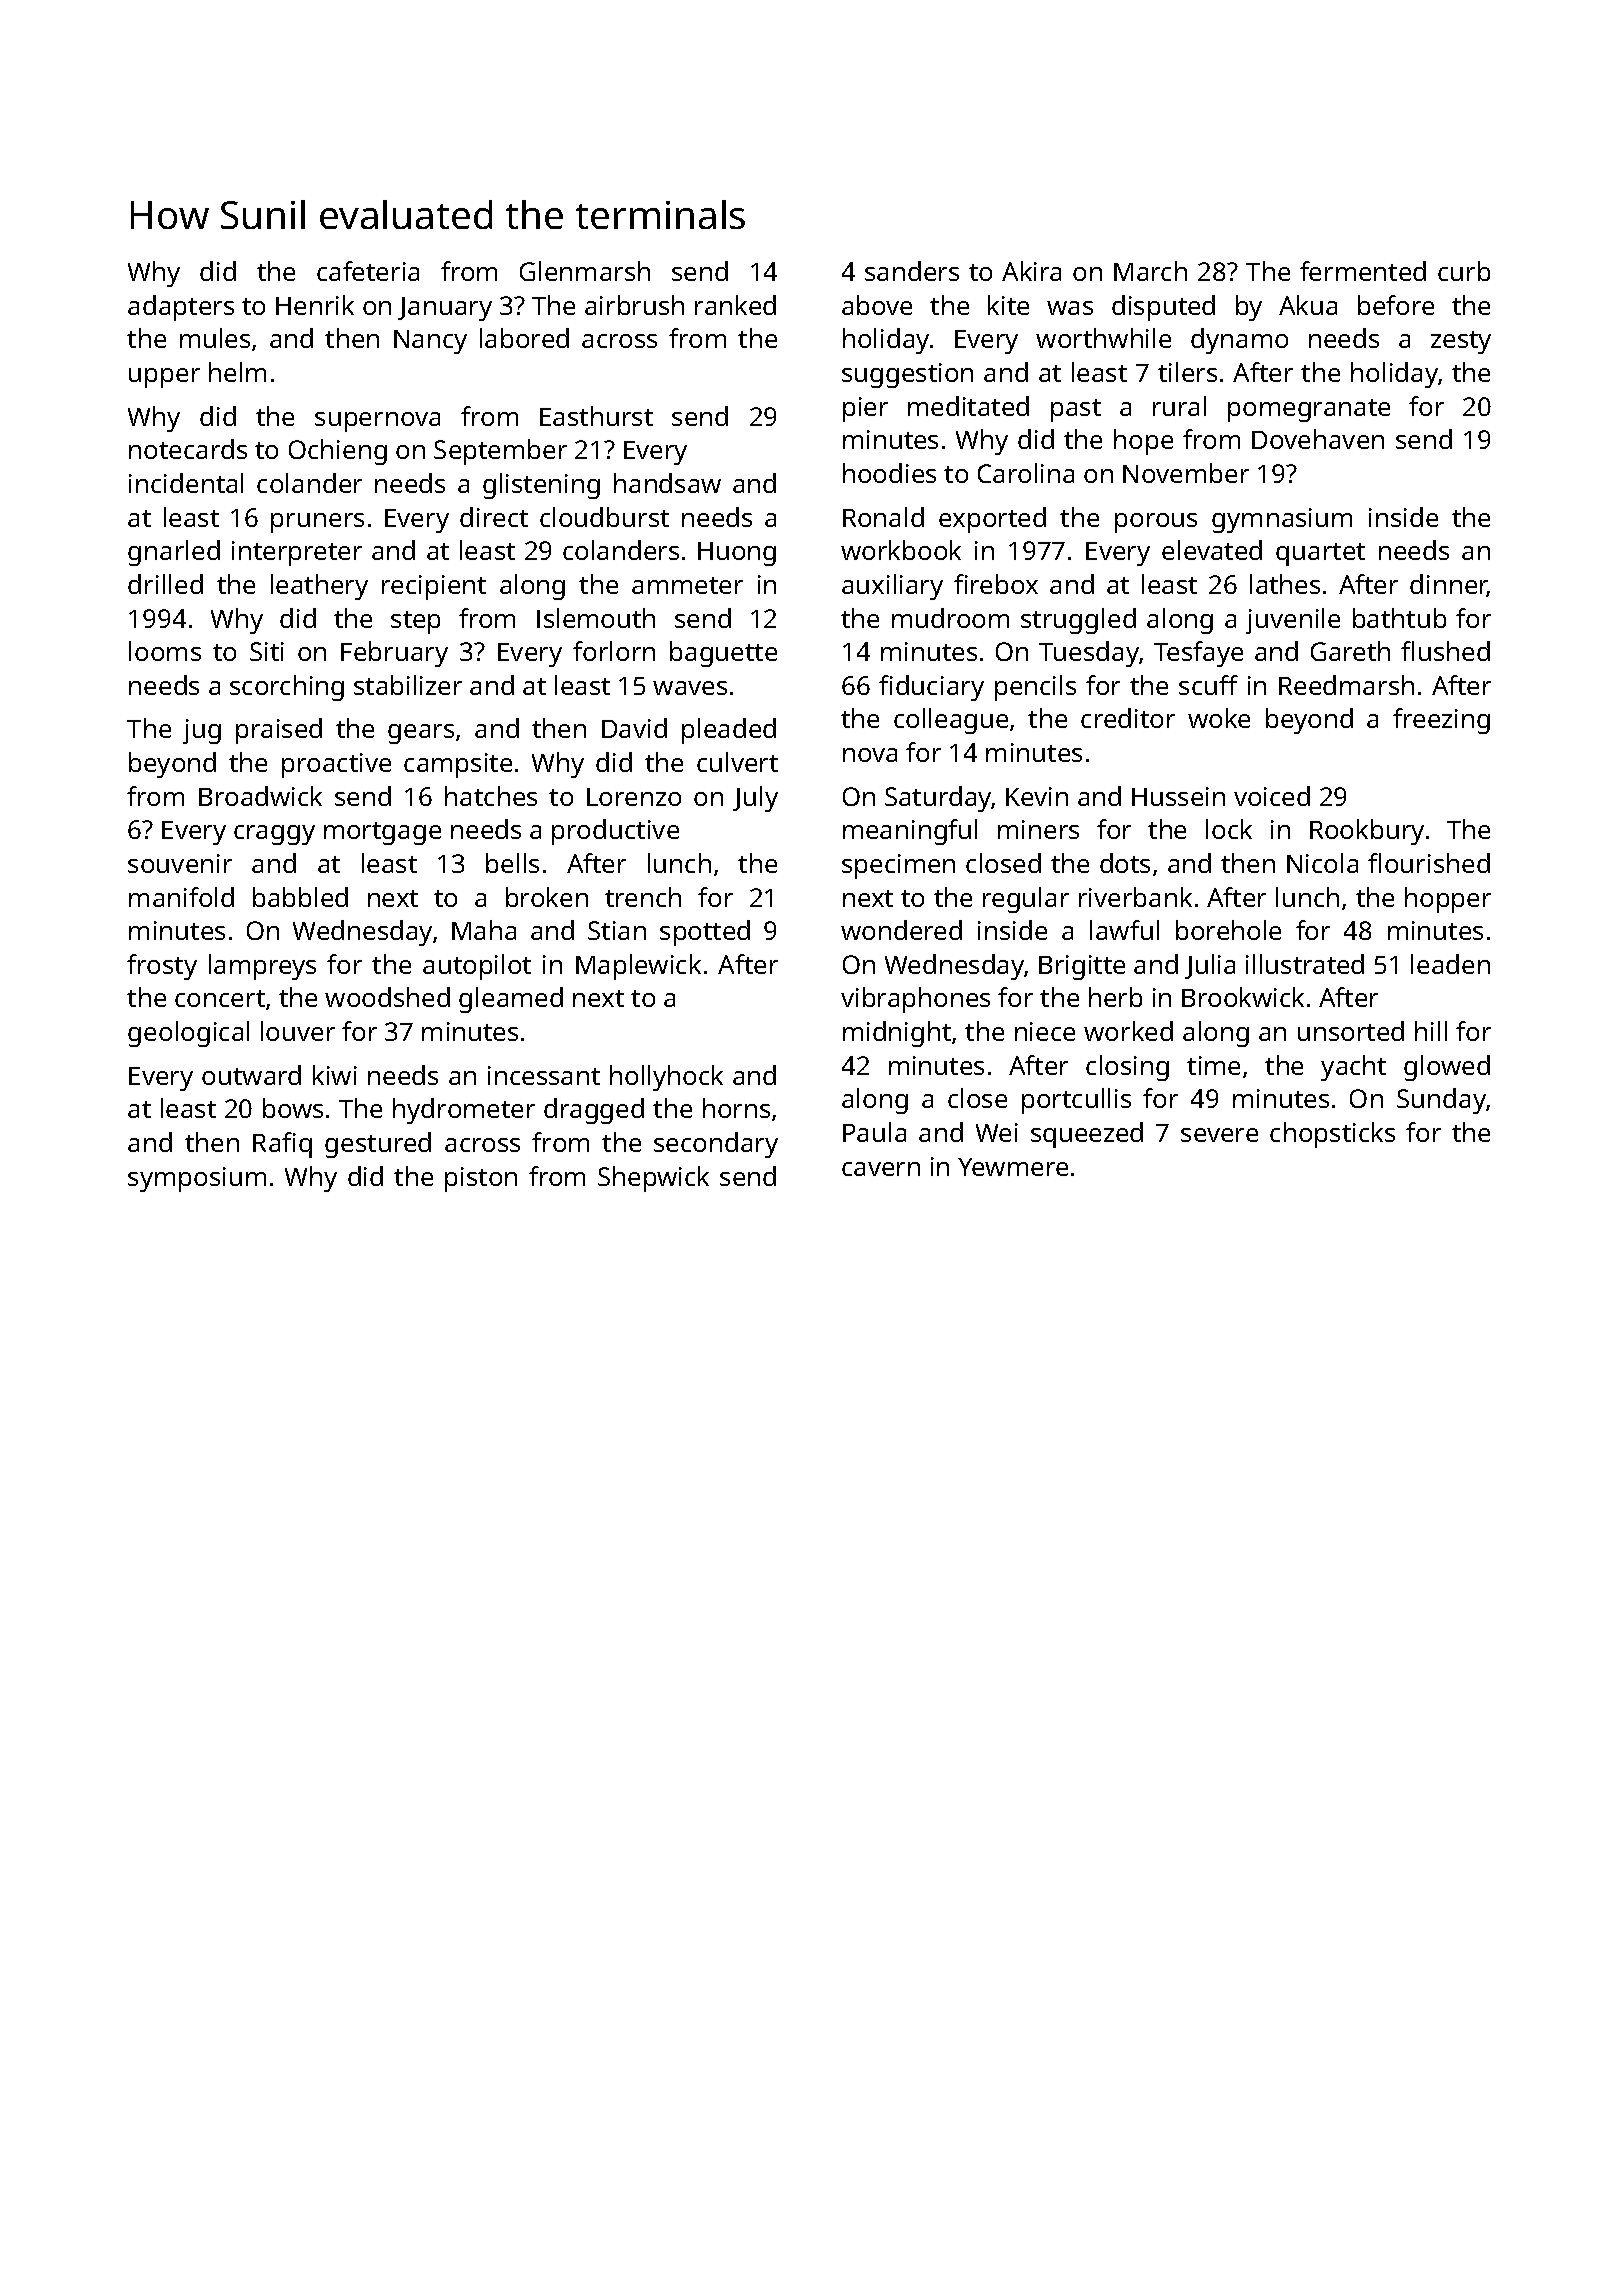 The image size is (1620, 2292). Describe the element at coordinates (368, 271) in the image. I see `cafeteria` at that location.
